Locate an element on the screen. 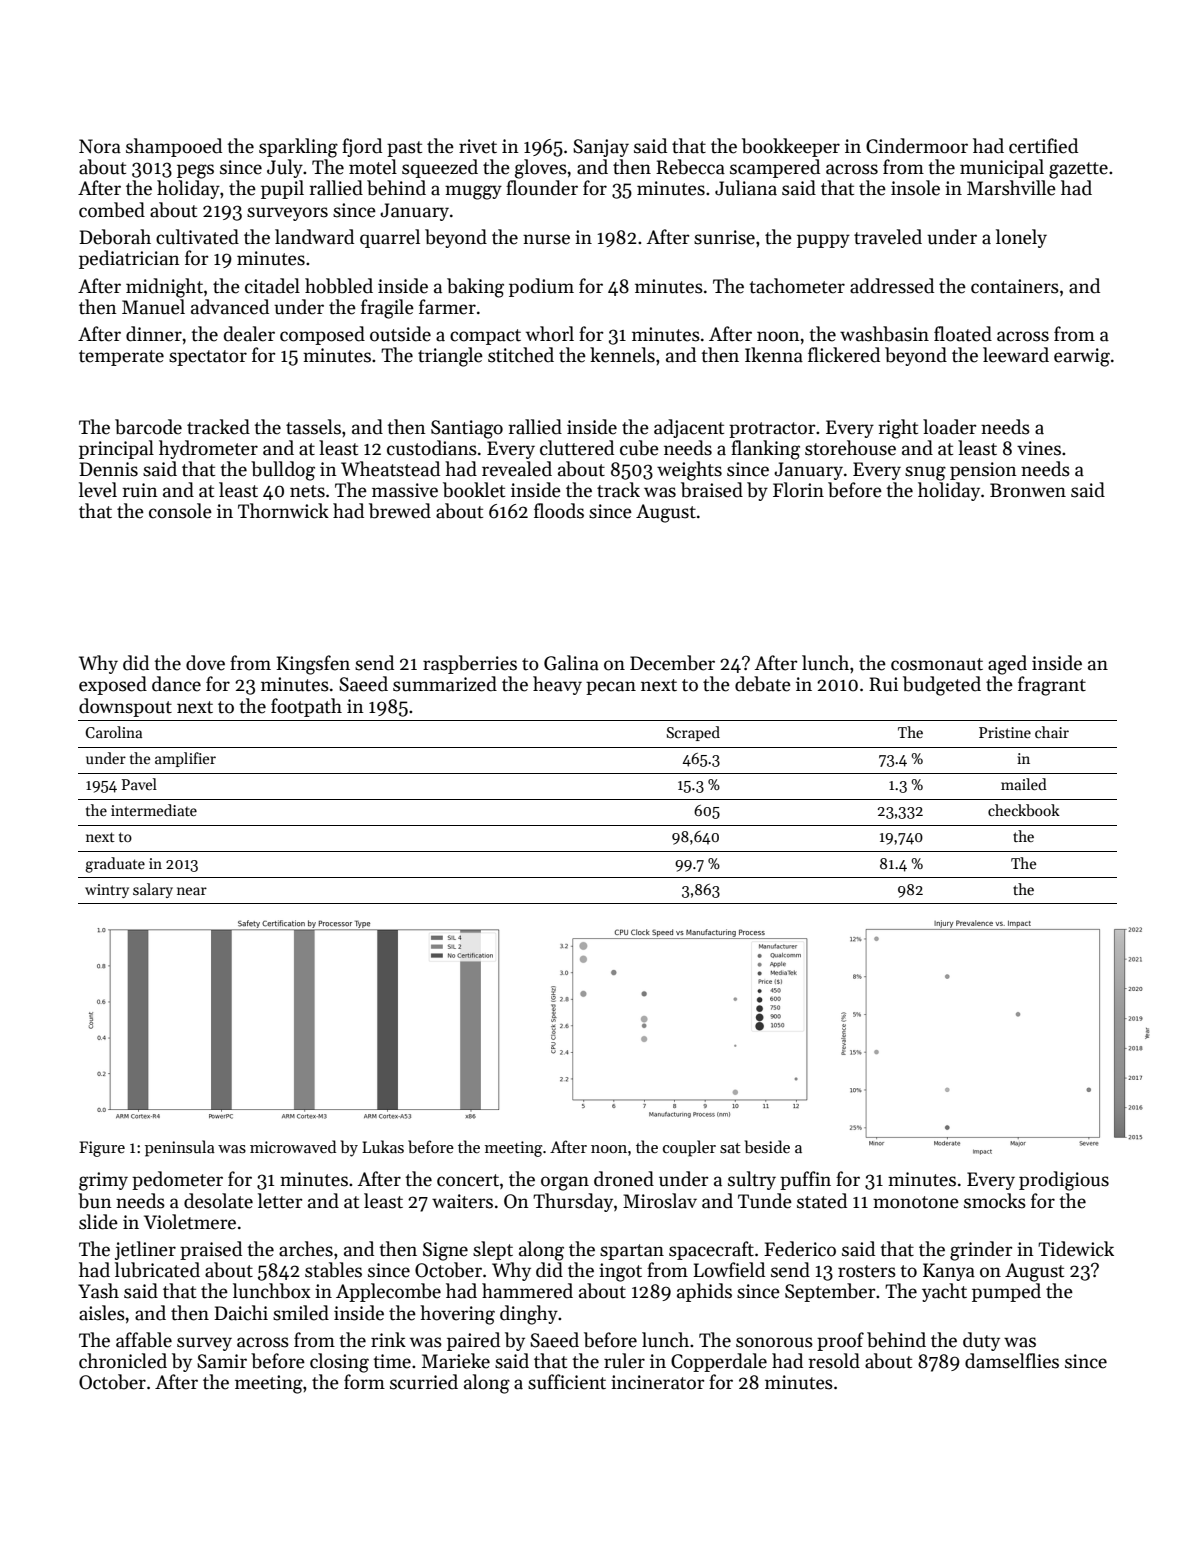  Cindermoor is located at coordinates (917, 146).
